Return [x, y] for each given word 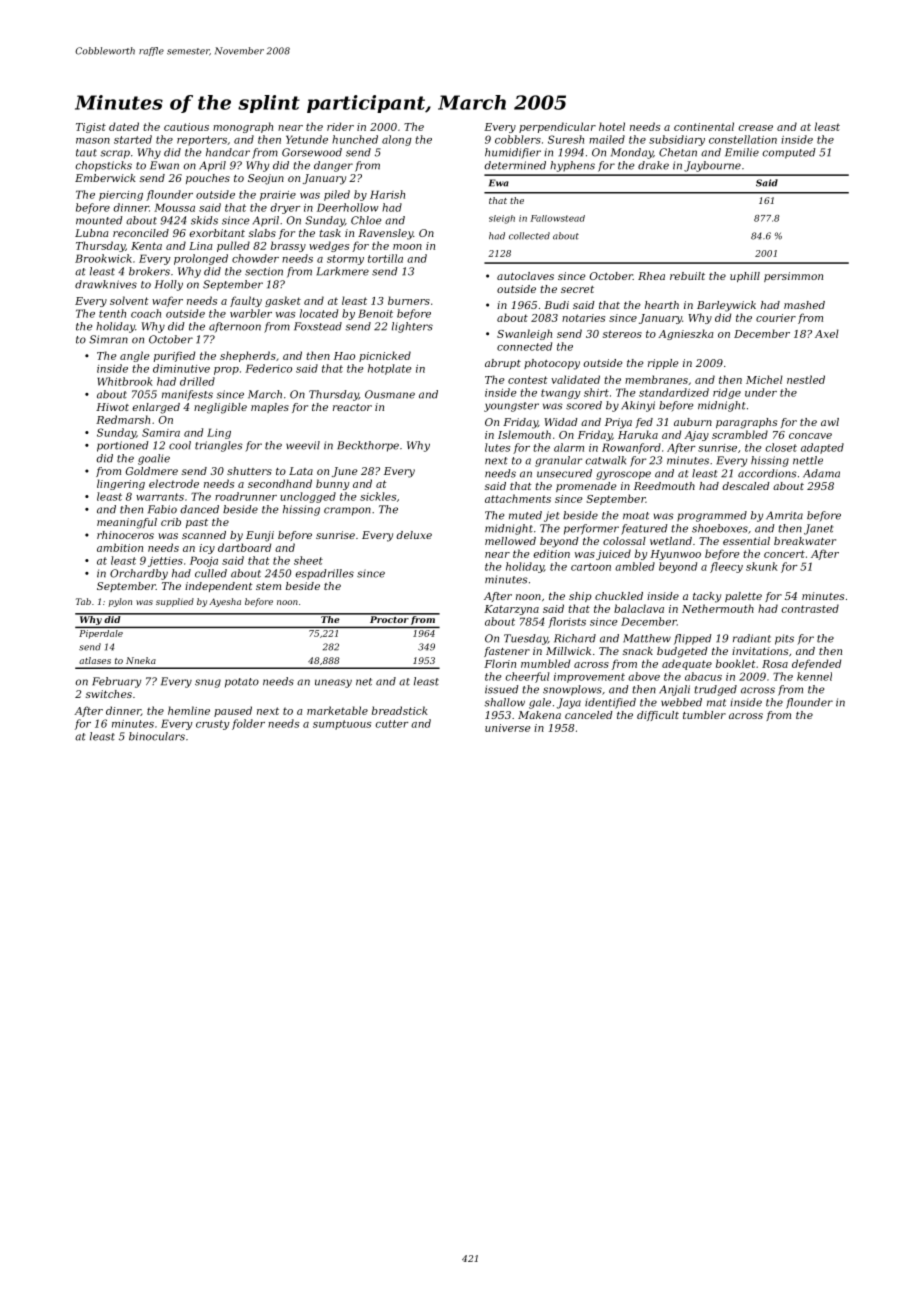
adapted [822, 448]
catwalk [605, 460]
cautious [186, 127]
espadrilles [324, 574]
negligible [220, 408]
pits [784, 639]
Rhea [651, 276]
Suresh [566, 139]
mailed [607, 139]
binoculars [157, 736]
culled [211, 573]
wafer [167, 301]
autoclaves [525, 276]
